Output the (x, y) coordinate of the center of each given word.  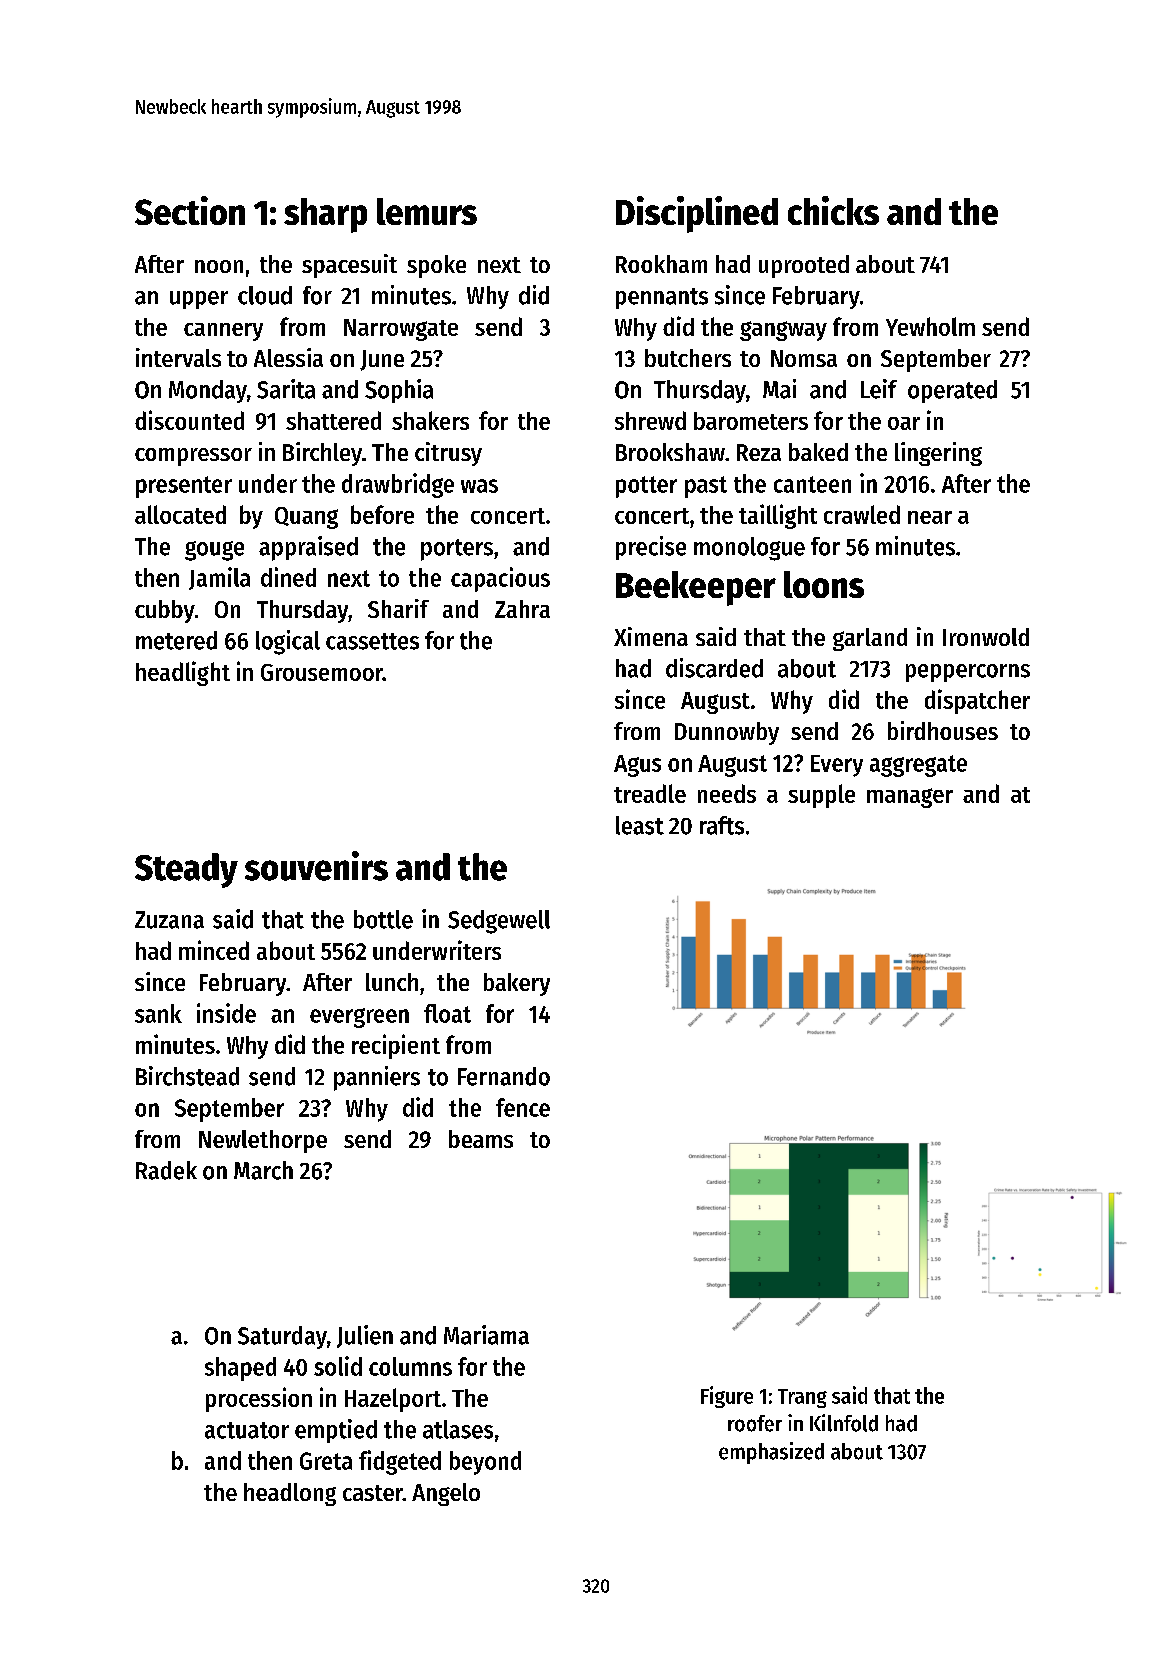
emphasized (771, 1453)
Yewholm (930, 326)
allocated (180, 514)
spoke (436, 266)
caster (373, 1493)
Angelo (446, 1494)
